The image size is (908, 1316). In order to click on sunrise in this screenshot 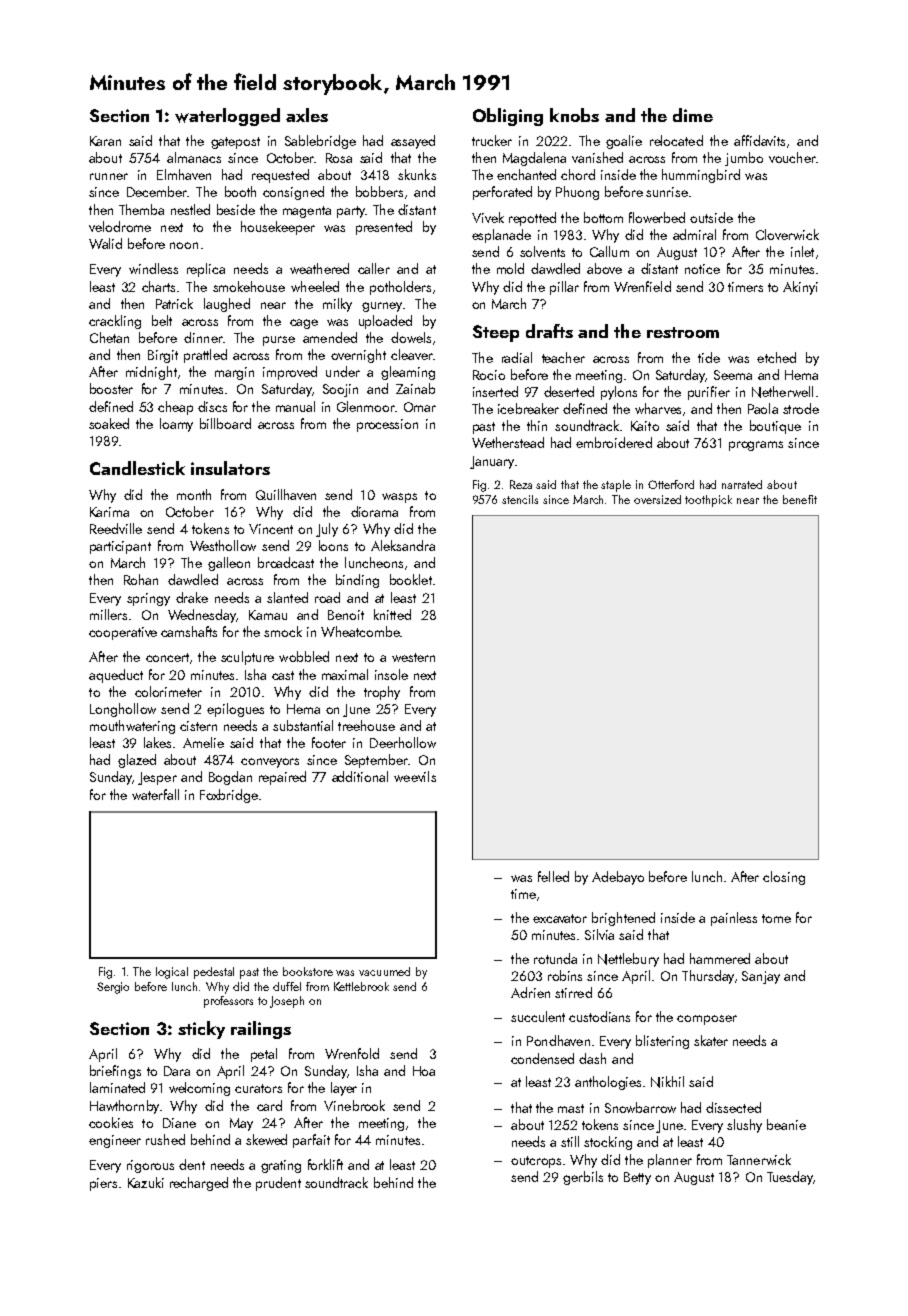, I will do `click(667, 192)`.
